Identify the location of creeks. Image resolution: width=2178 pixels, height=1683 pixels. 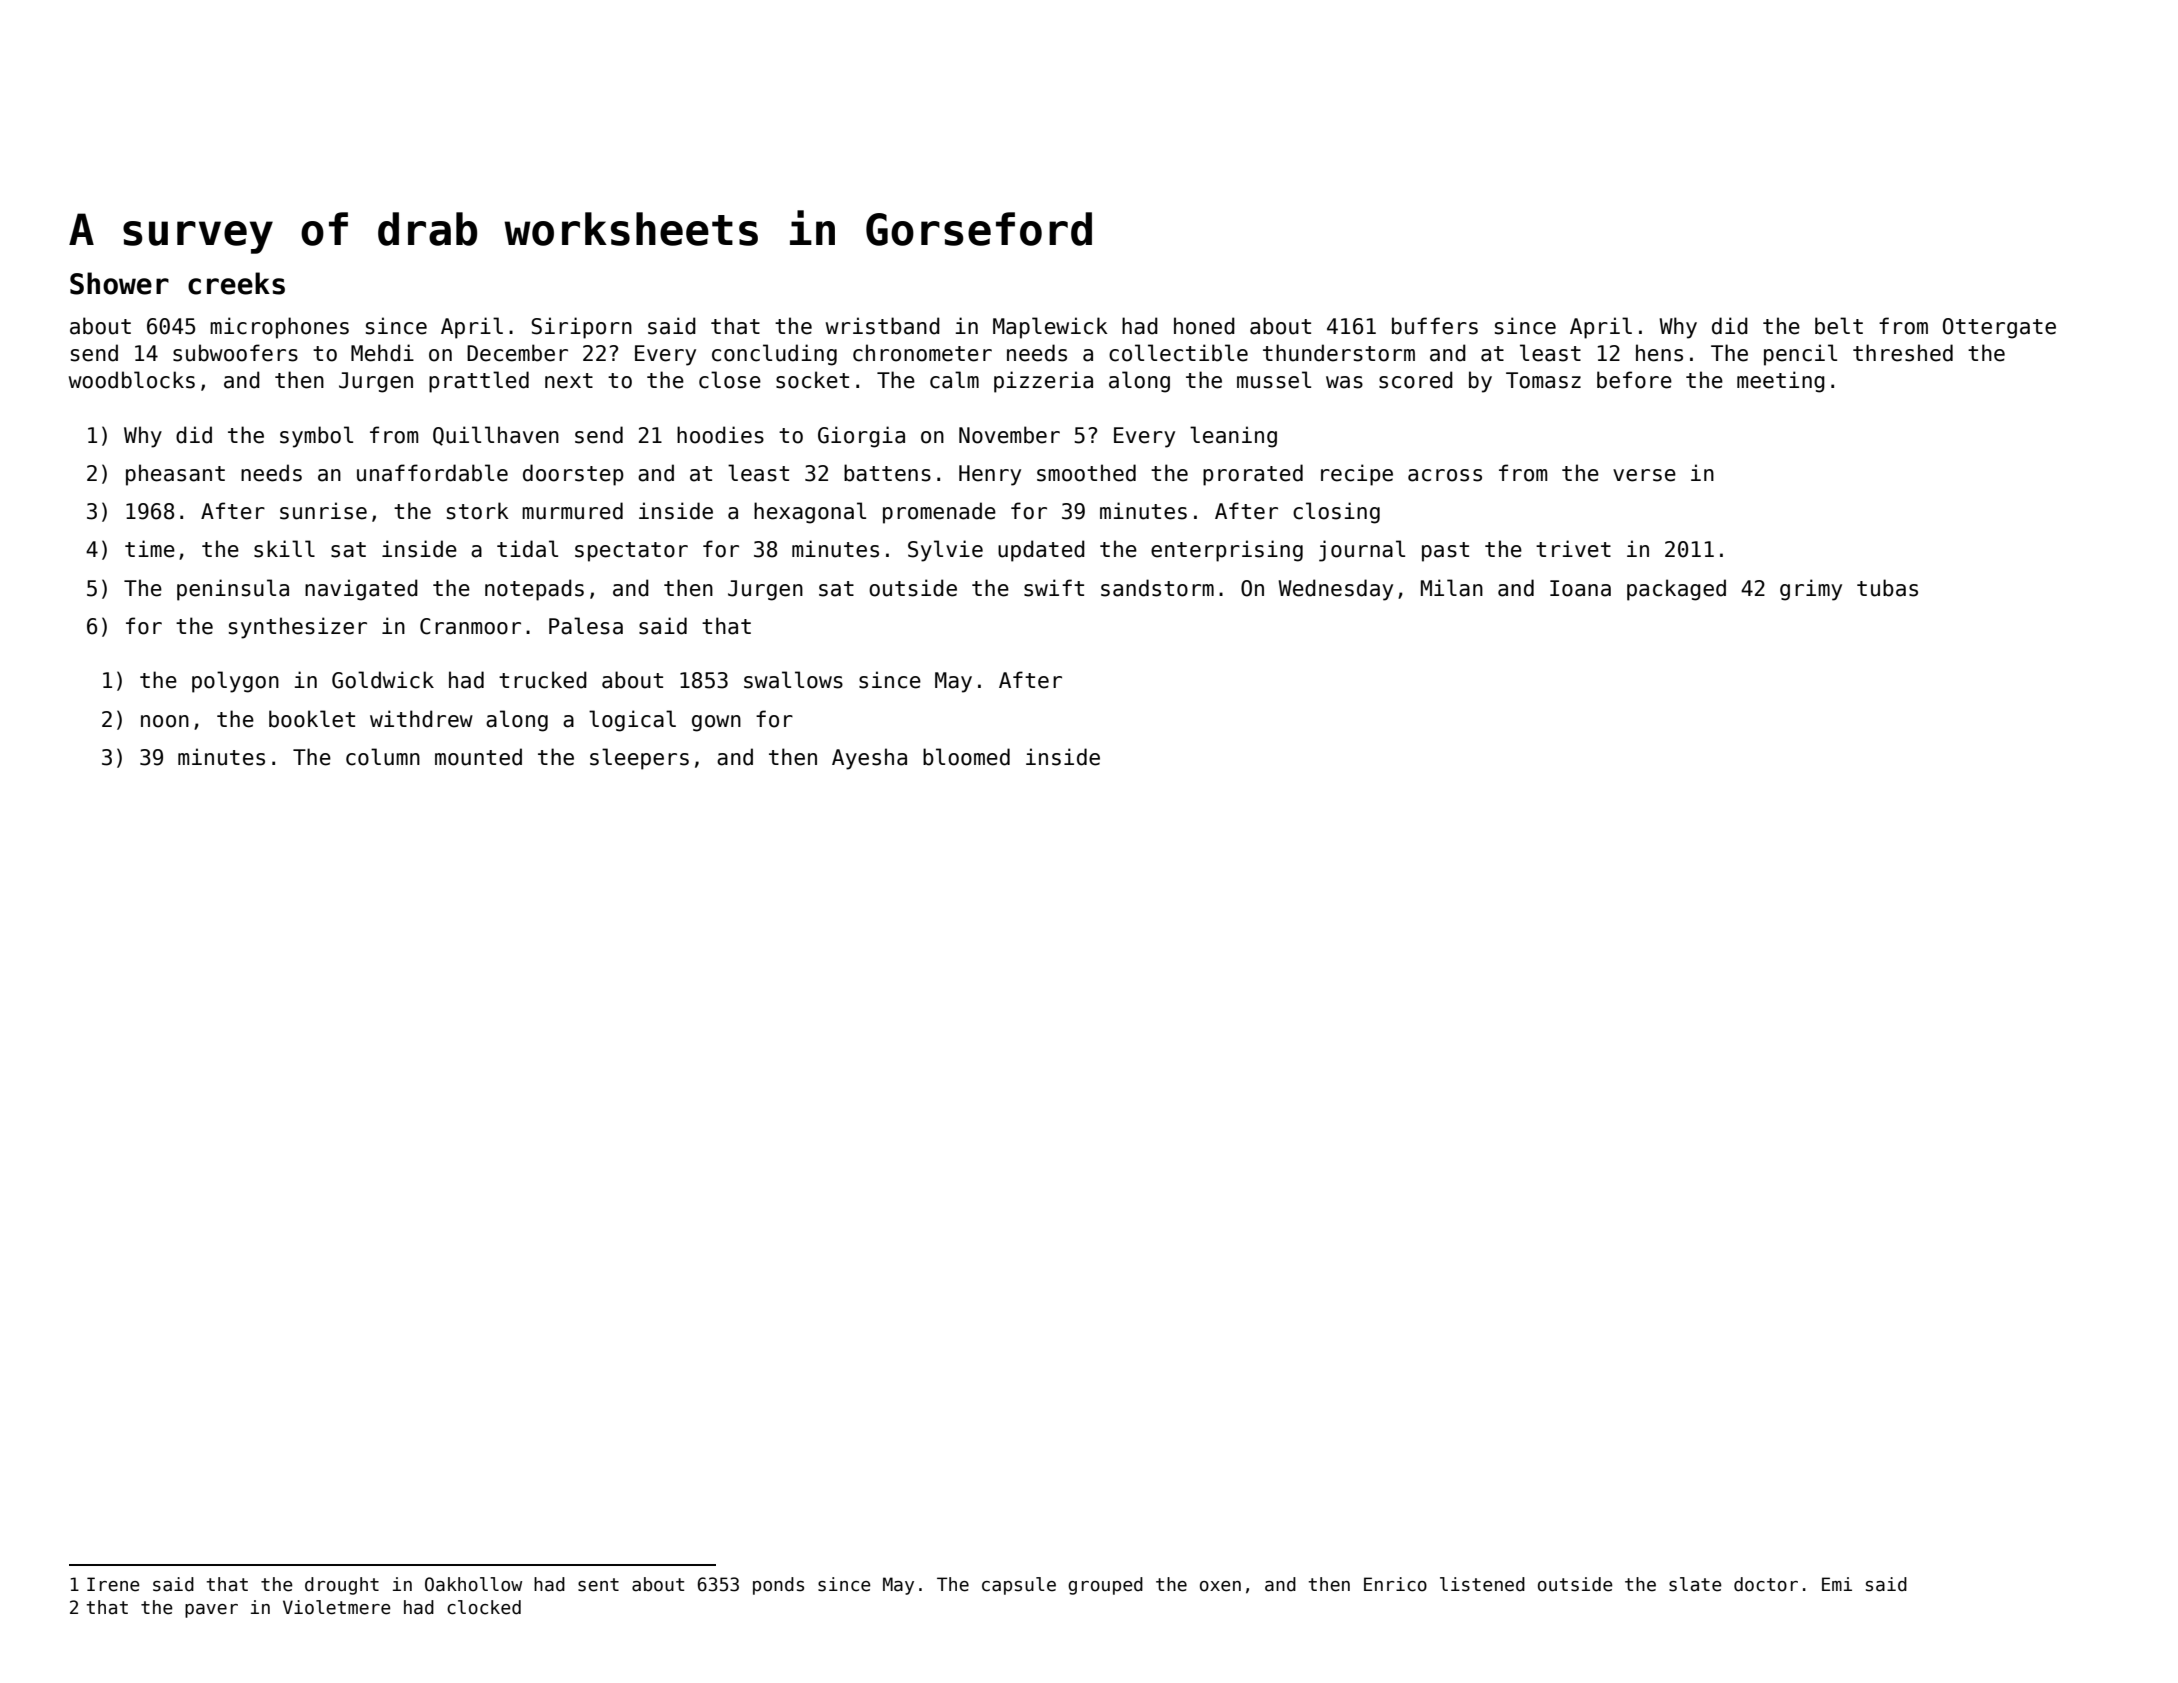
(236, 283).
